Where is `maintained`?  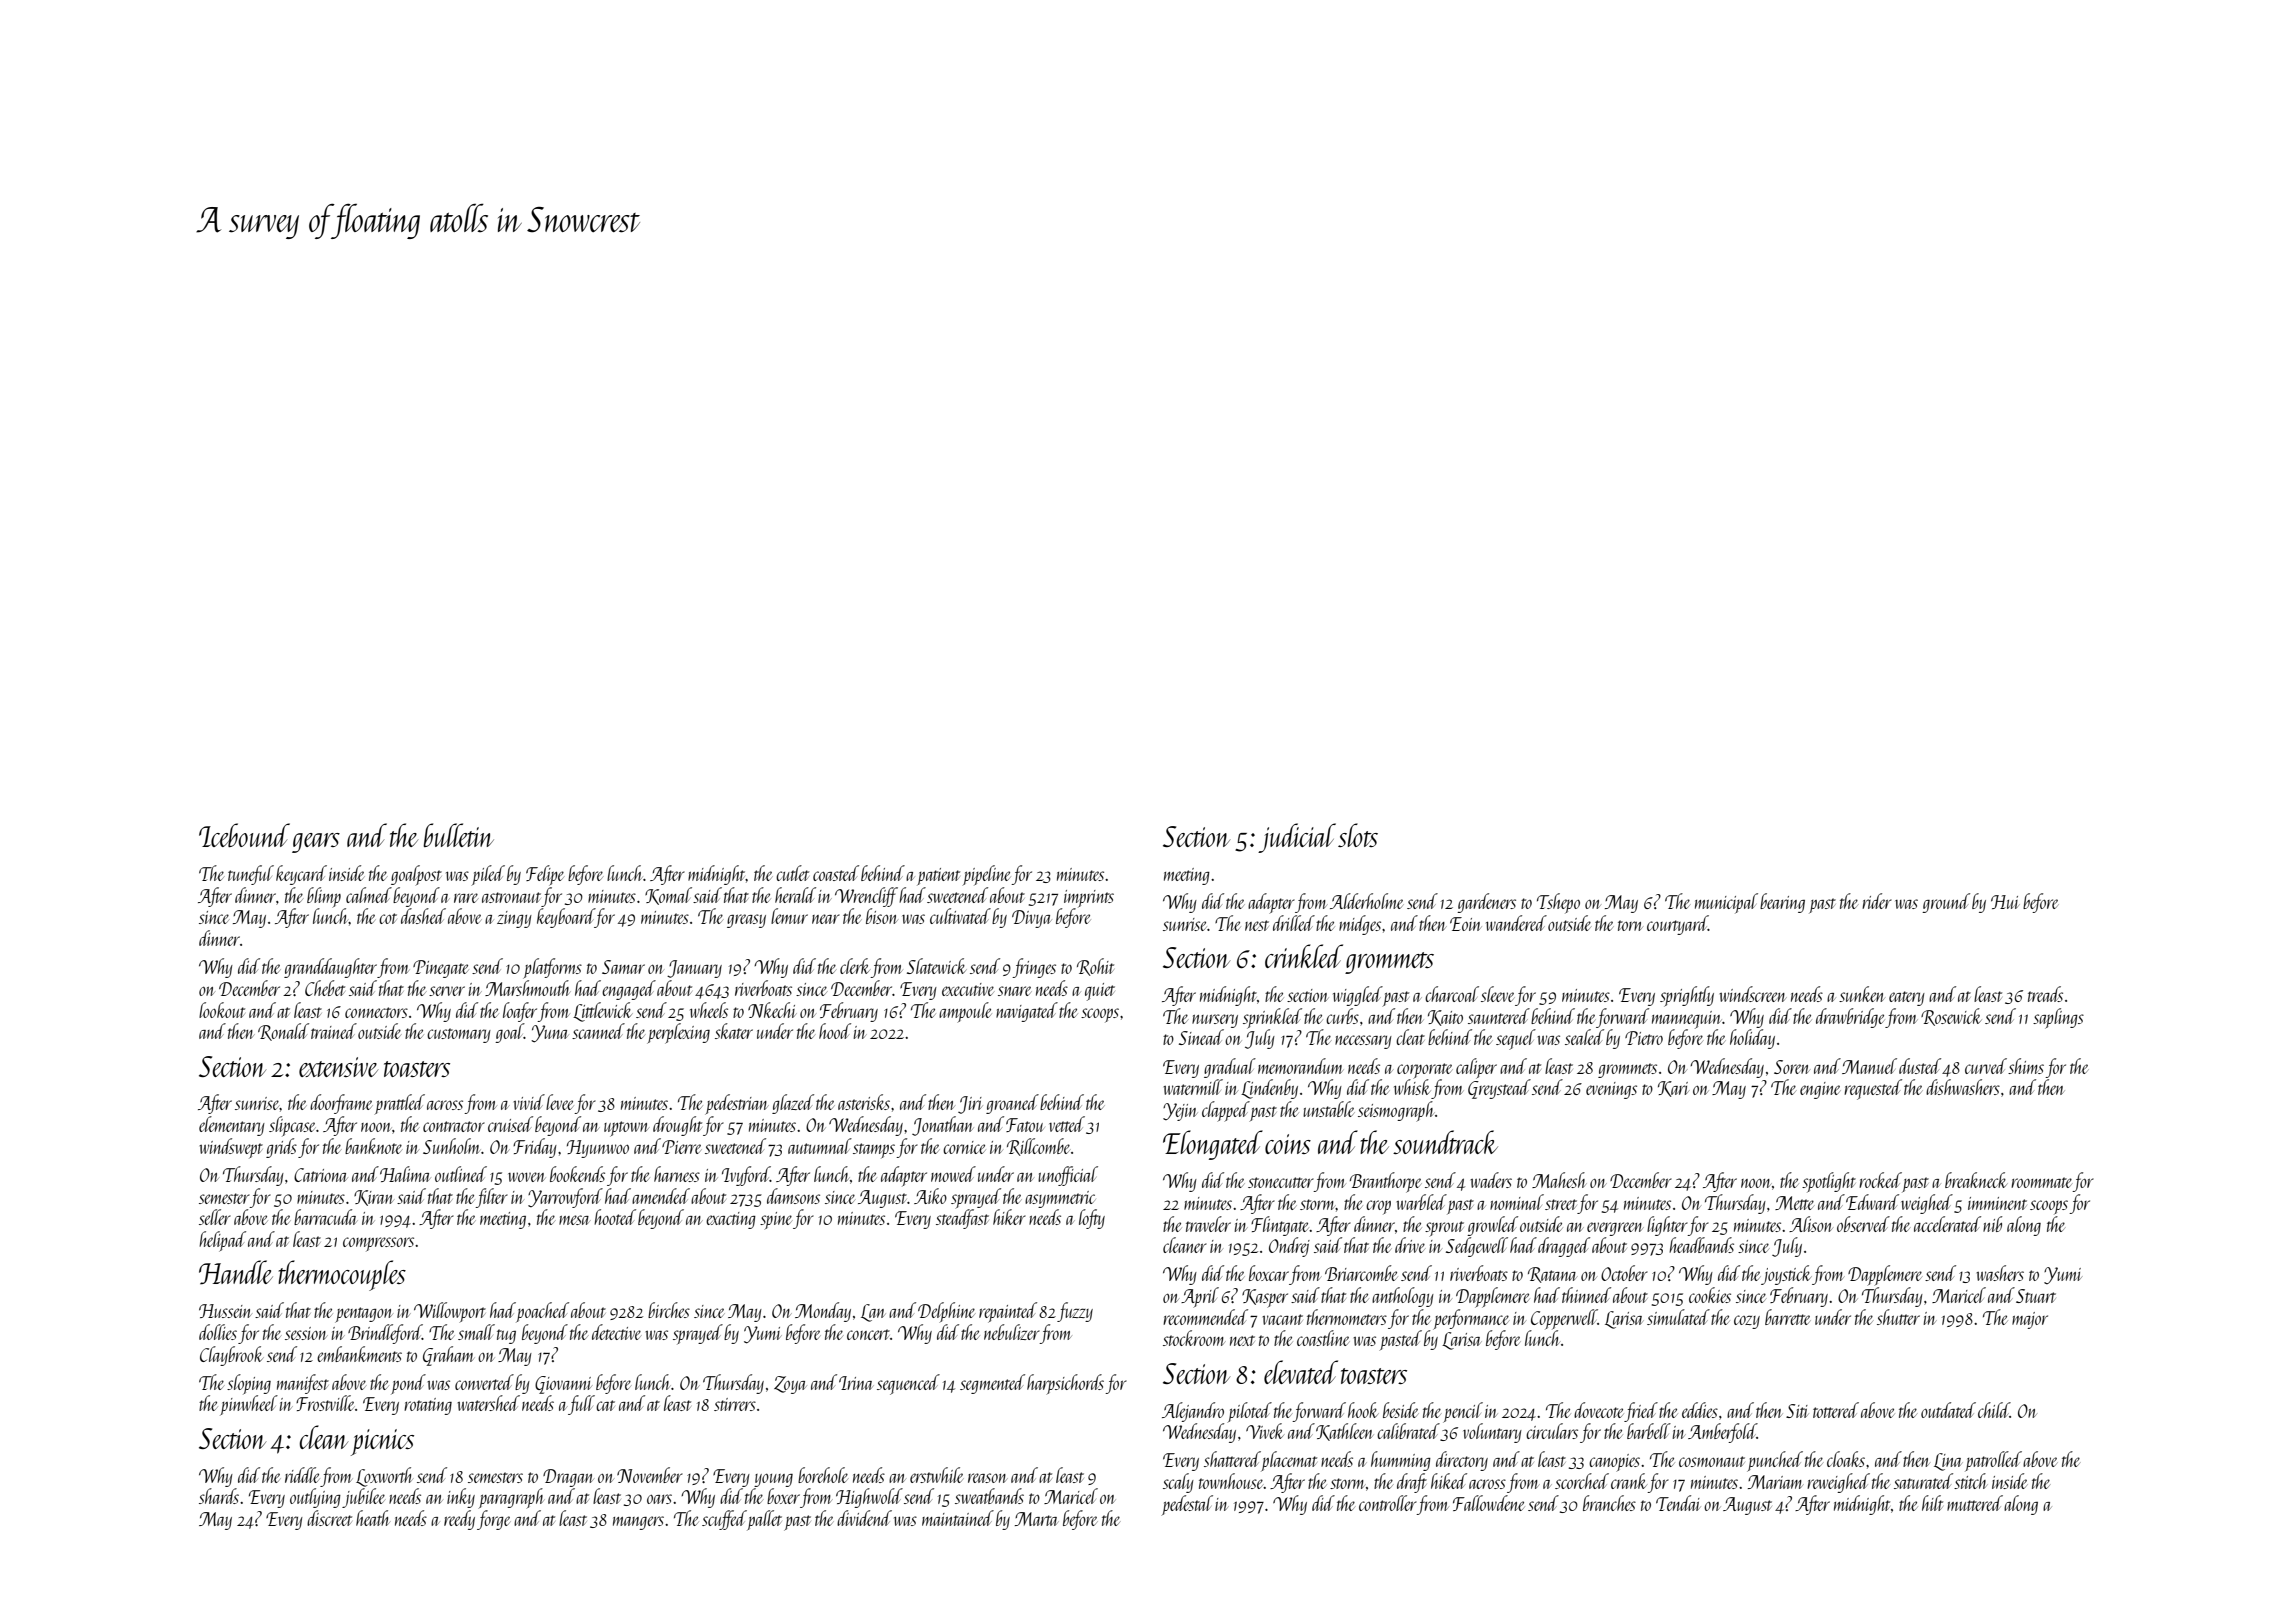 maintained is located at coordinates (958, 1518).
